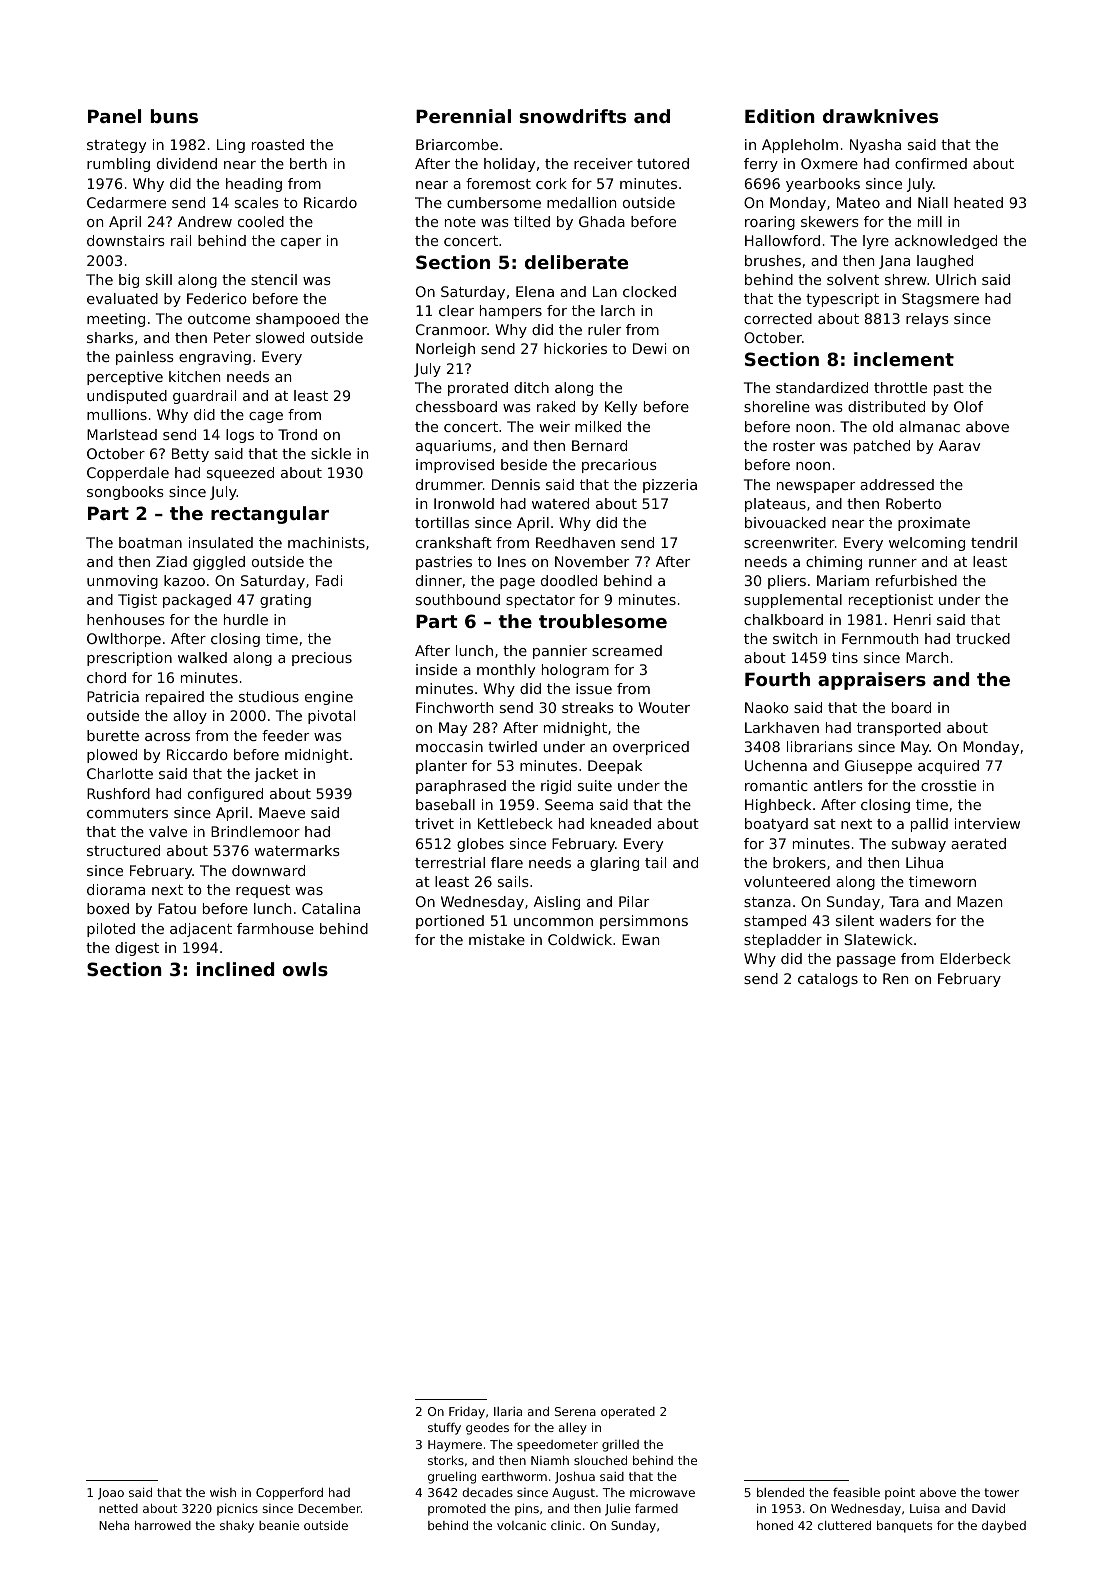 The width and height of the screenshot is (1115, 1577). Describe the element at coordinates (975, 958) in the screenshot. I see `Elderbeck` at that location.
